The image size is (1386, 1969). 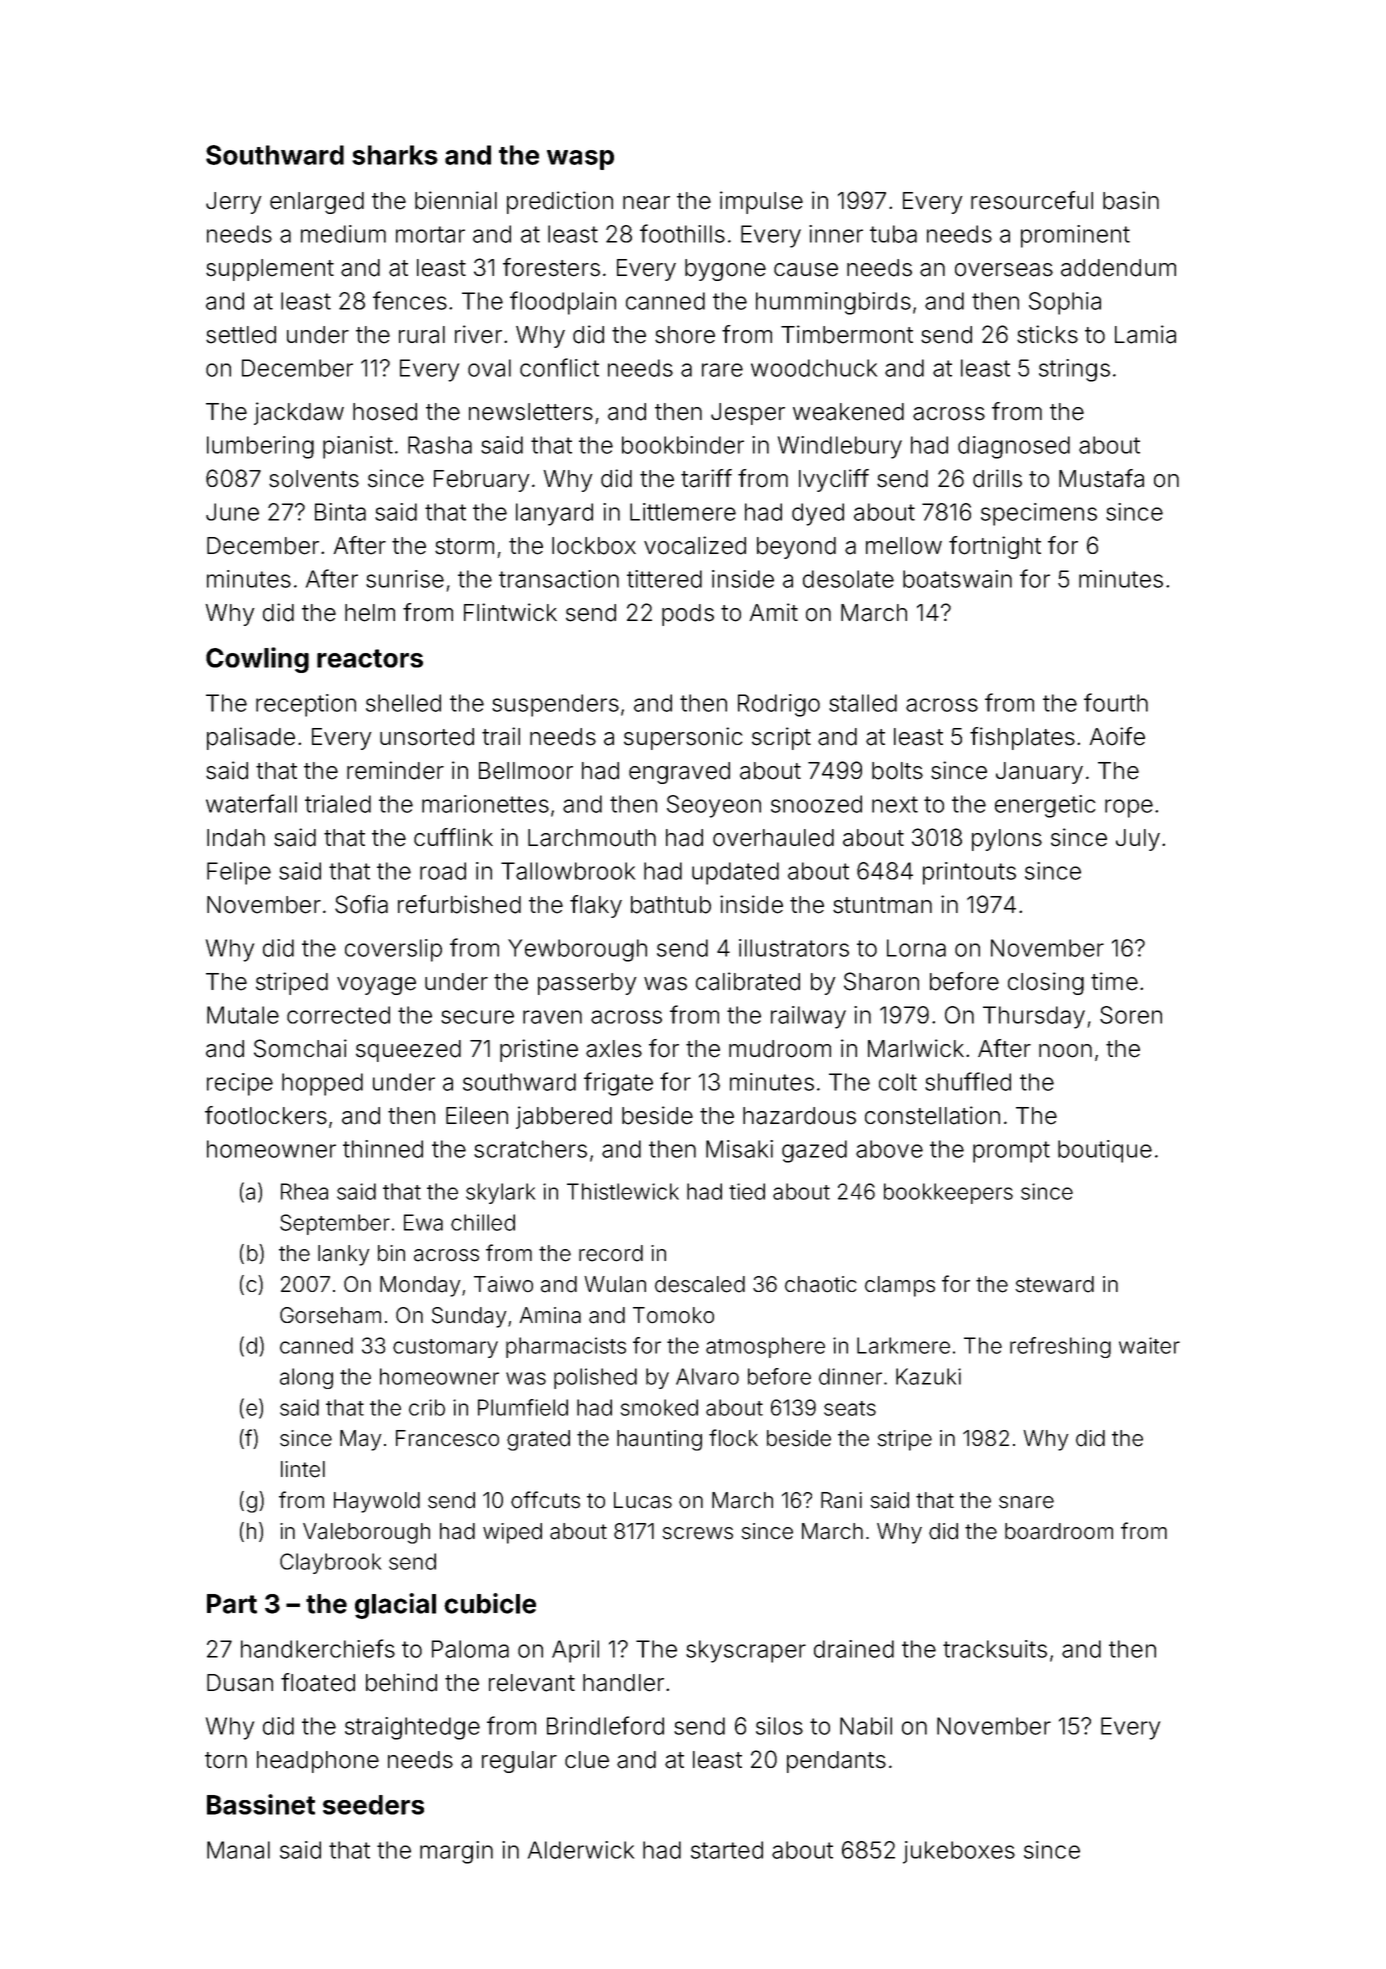 What do you see at coordinates (1116, 702) in the image?
I see `fourth` at bounding box center [1116, 702].
